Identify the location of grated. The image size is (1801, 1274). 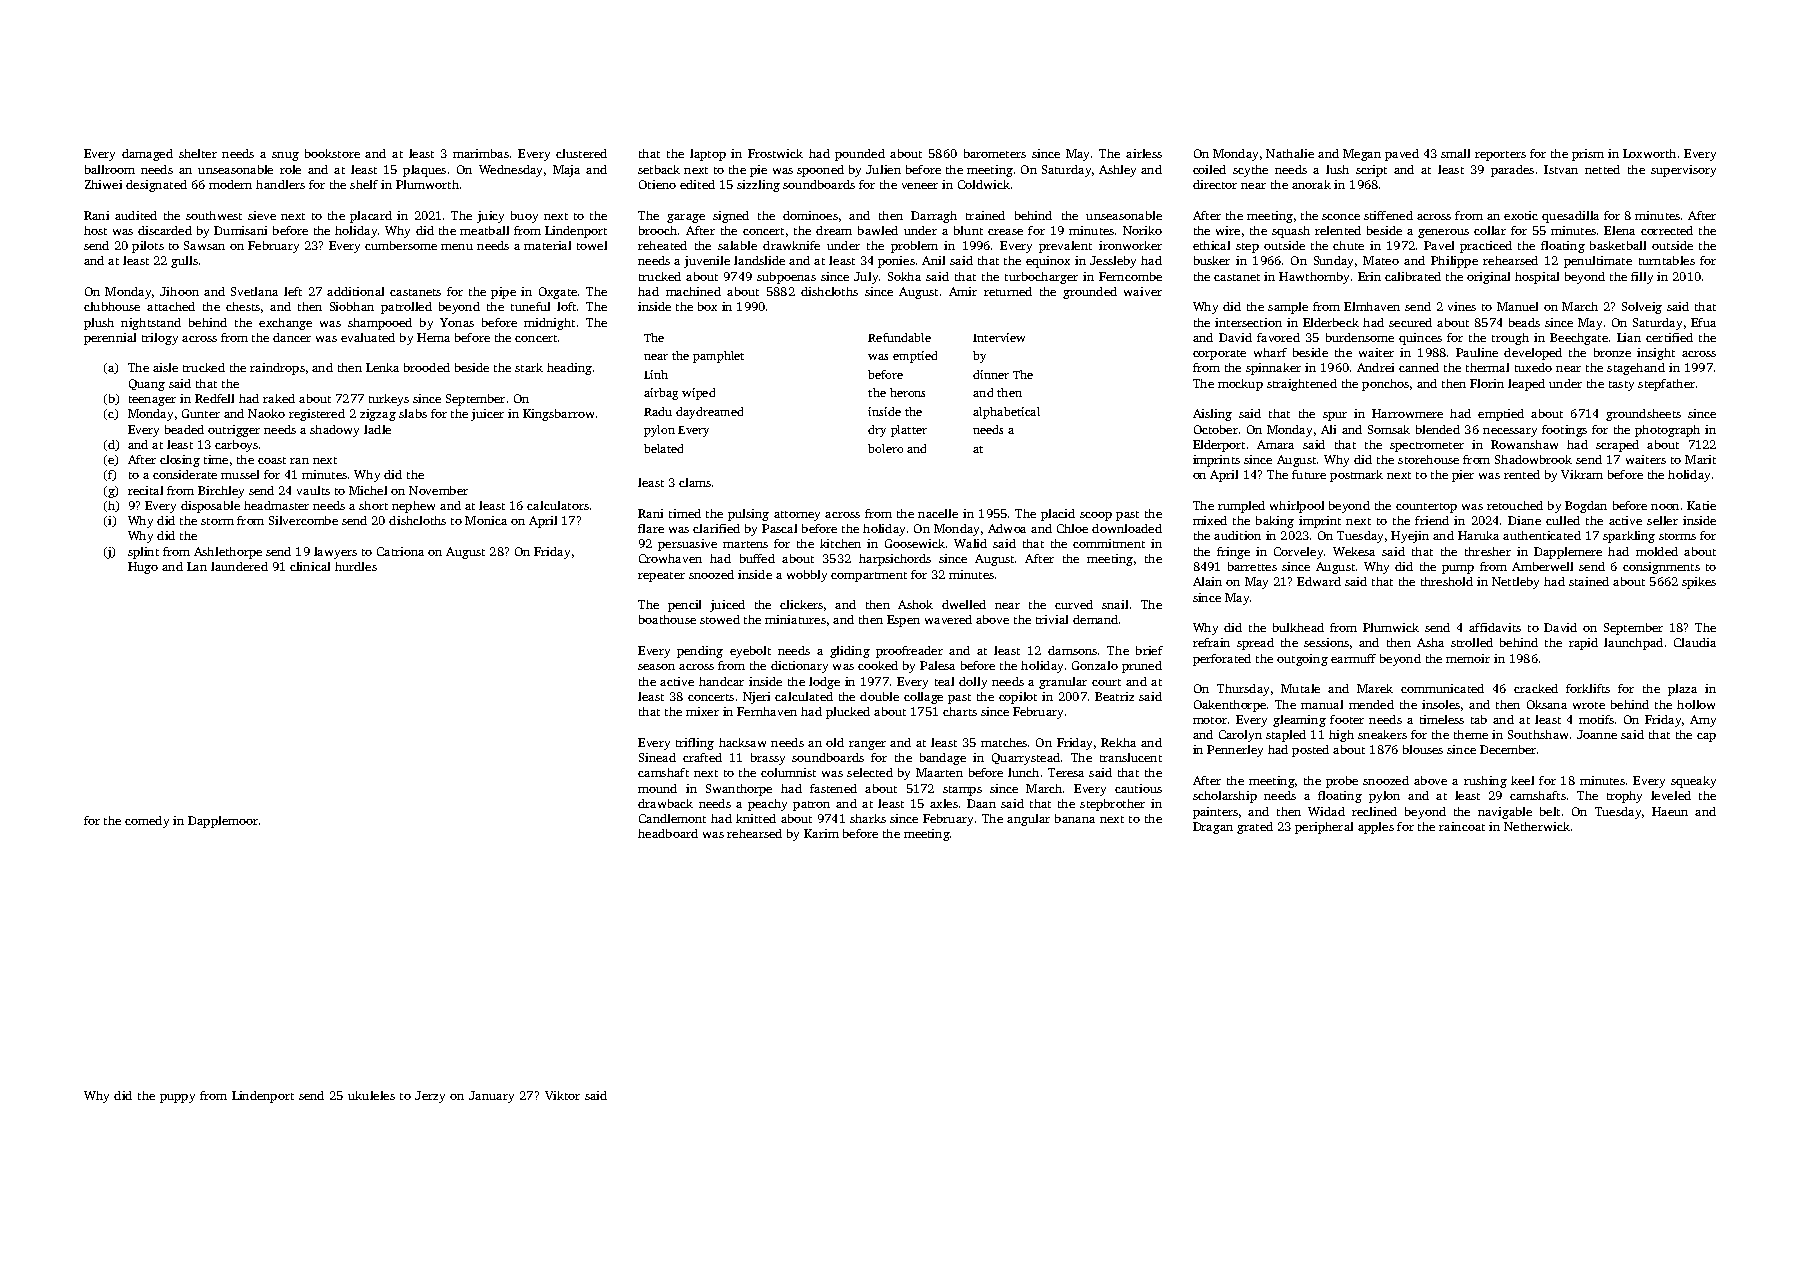
(1255, 828).
